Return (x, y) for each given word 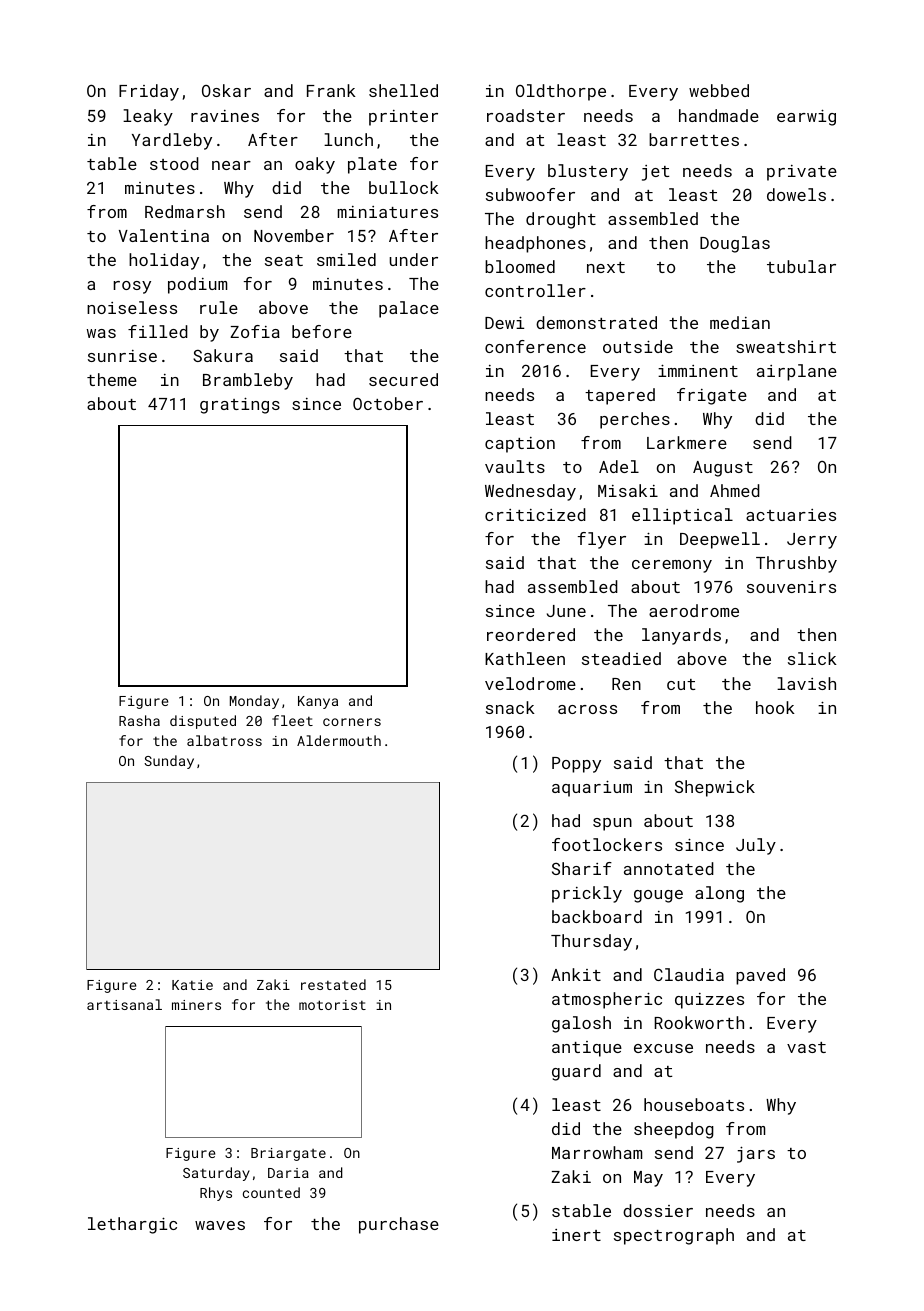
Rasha (139, 720)
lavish (806, 683)
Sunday (169, 762)
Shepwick (715, 788)
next (606, 267)
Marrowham (597, 1152)
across (587, 709)
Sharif (582, 868)
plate (372, 165)
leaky (148, 117)
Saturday (216, 1174)
